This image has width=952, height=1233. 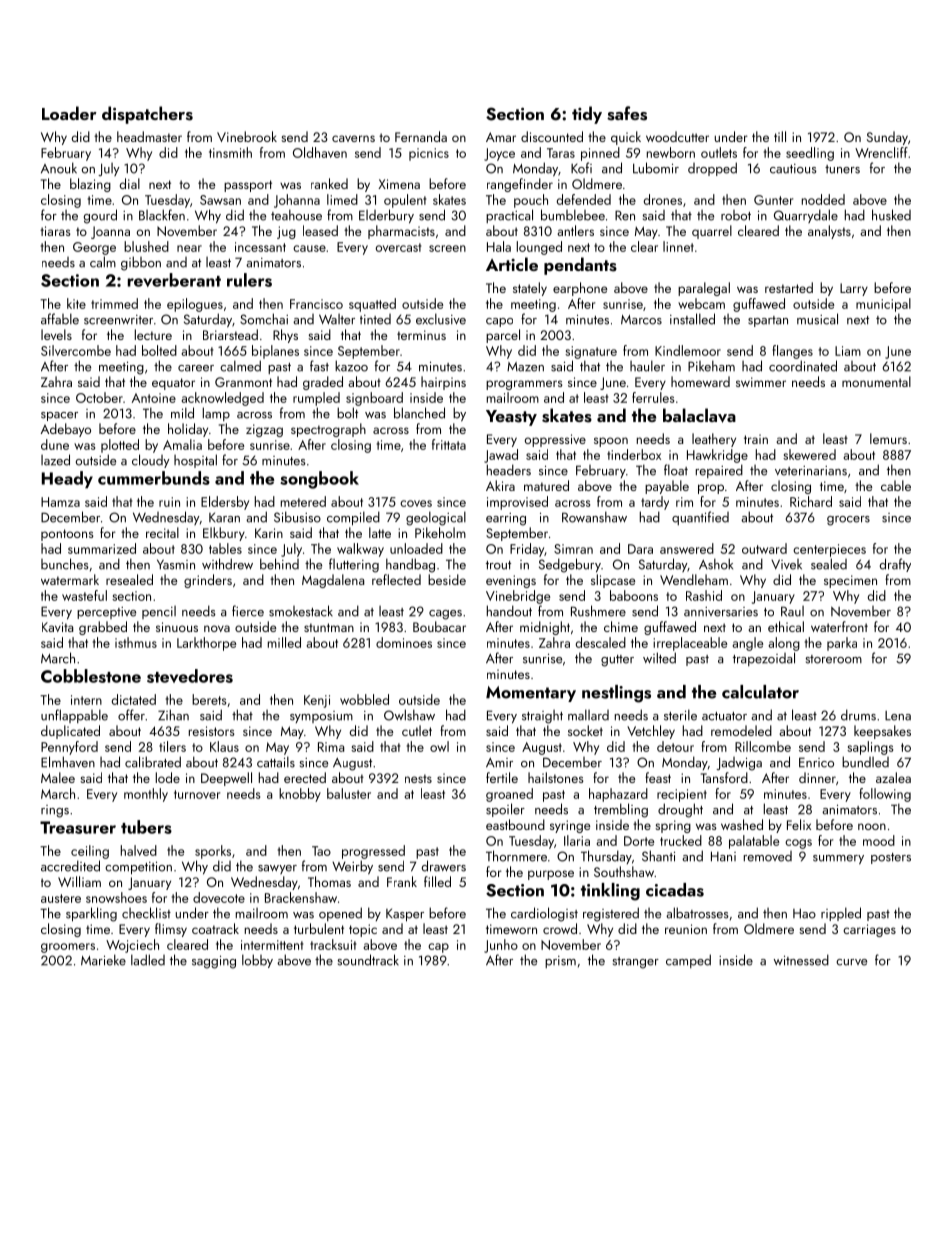 I want to click on specimen, so click(x=850, y=581).
